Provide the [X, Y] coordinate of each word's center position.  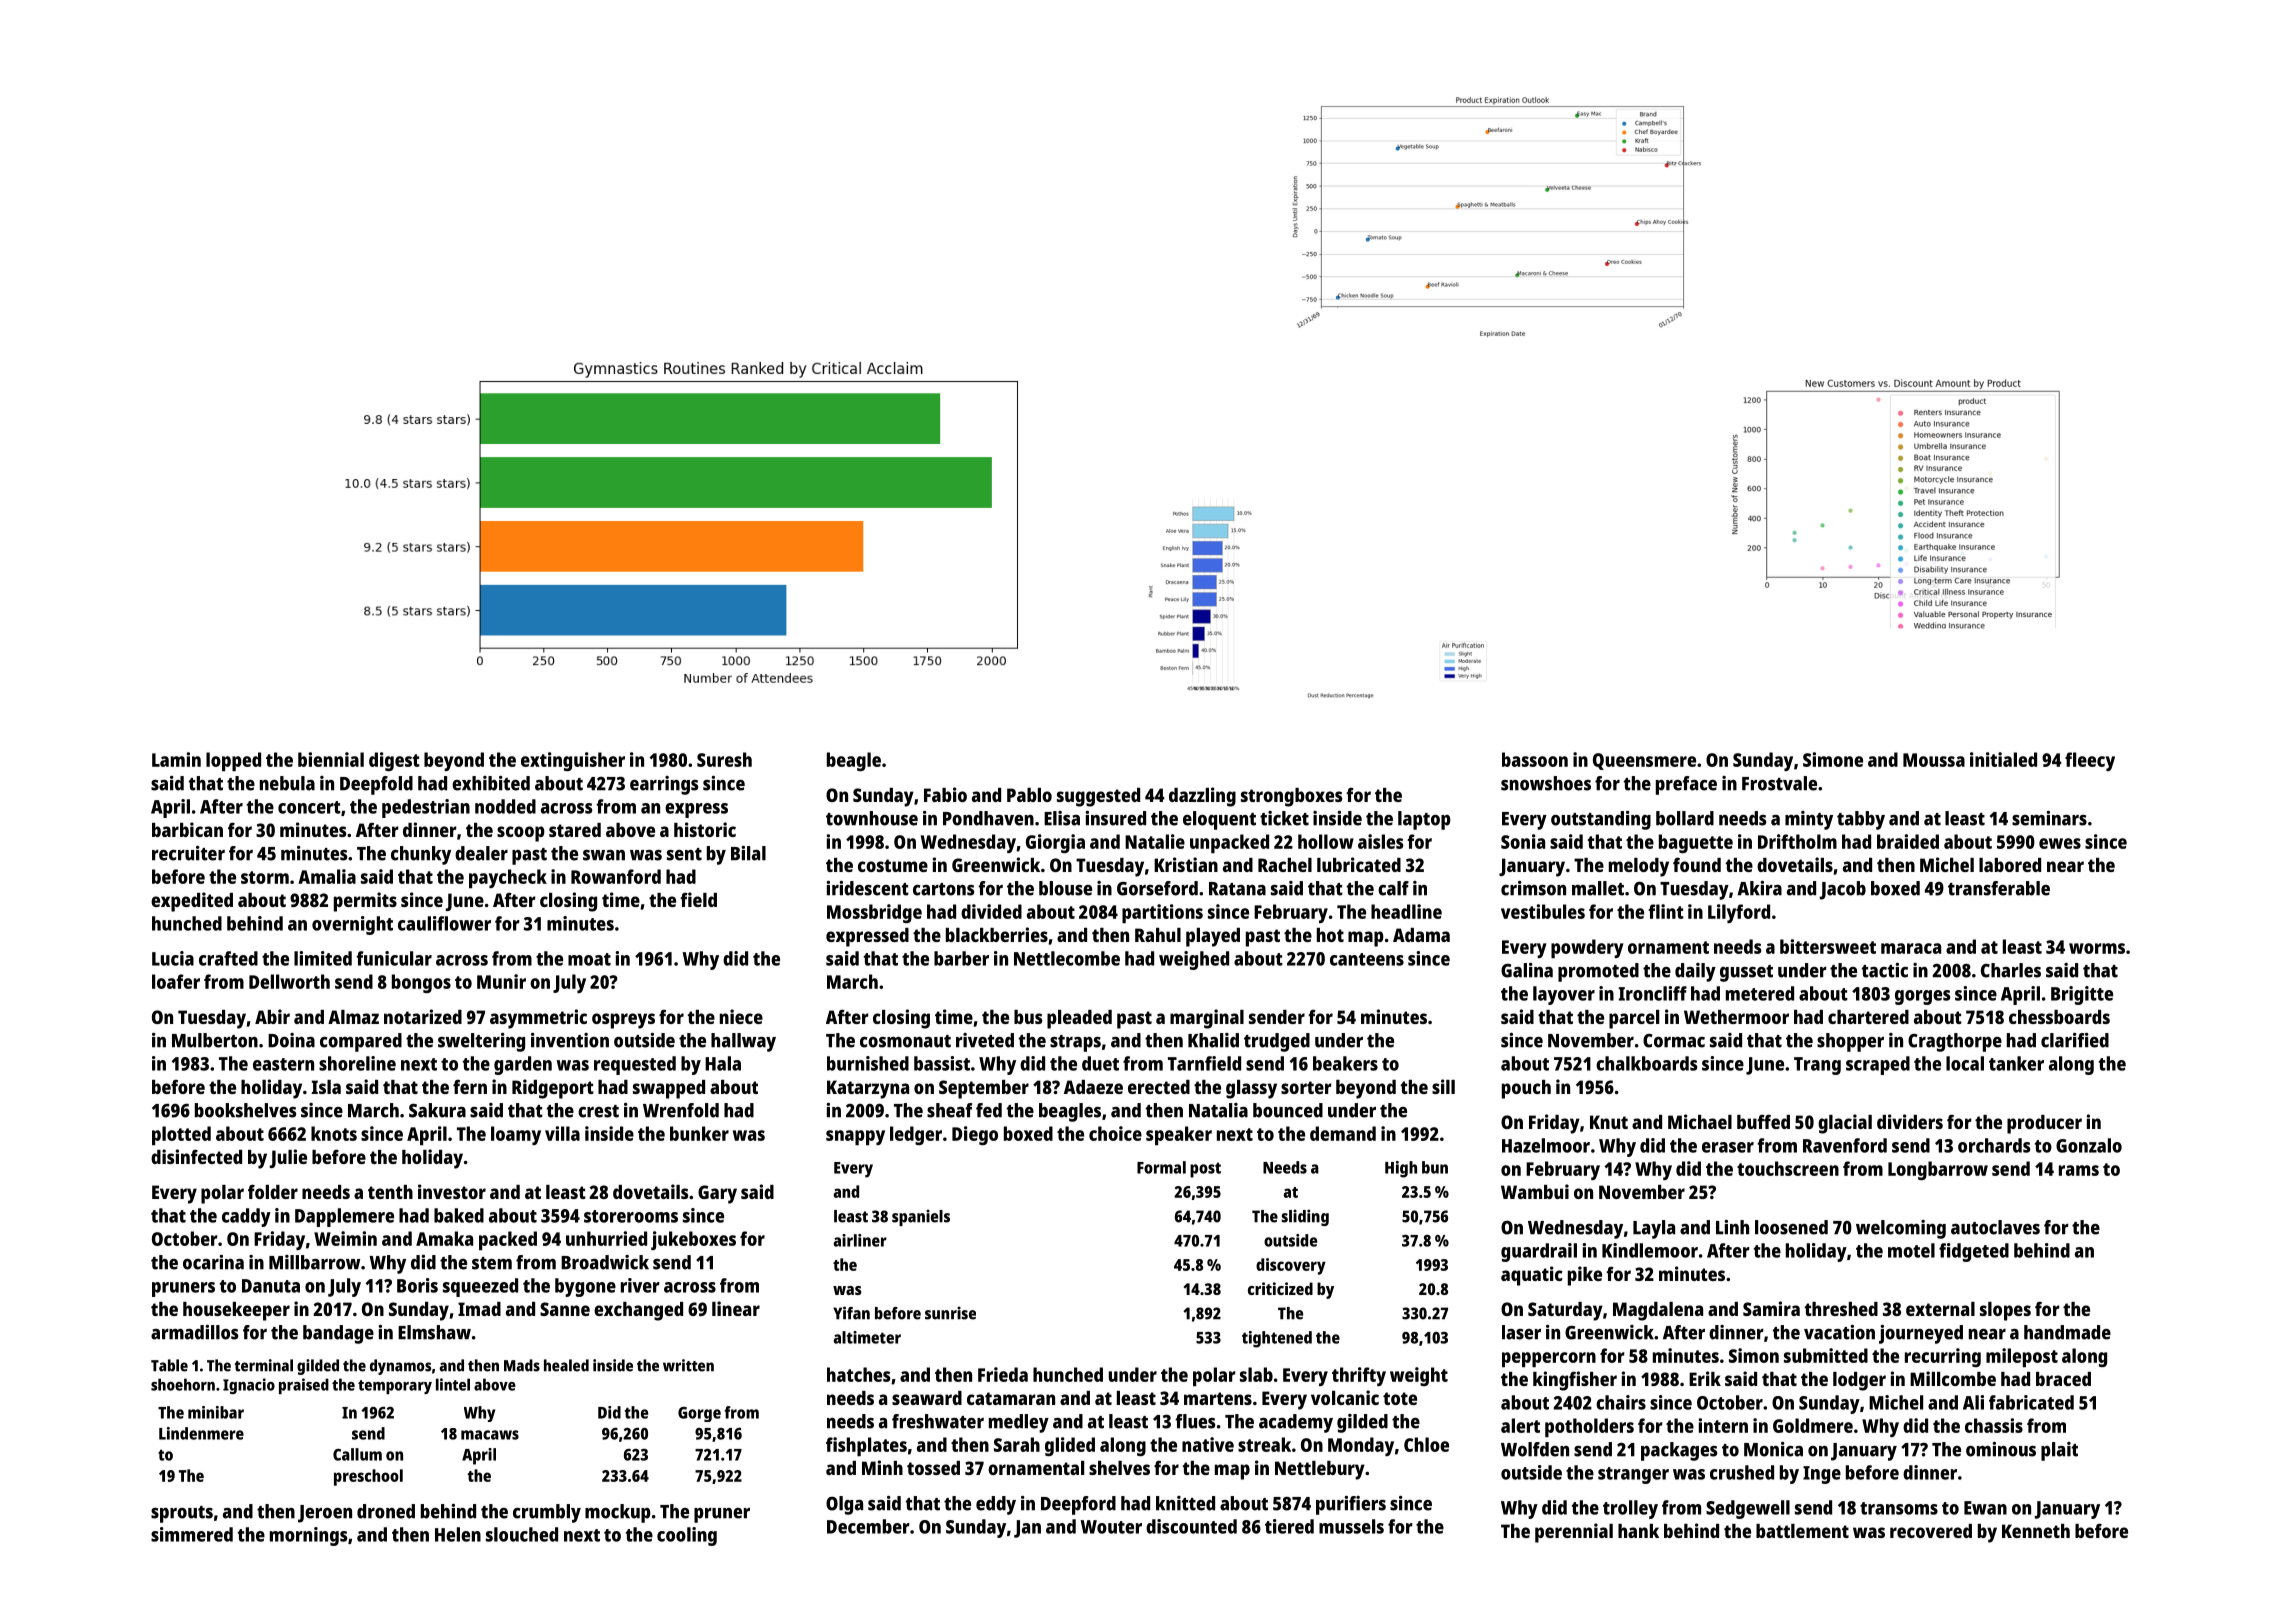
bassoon [1535, 759]
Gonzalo [2089, 1145]
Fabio [945, 794]
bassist [942, 1063]
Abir [272, 1016]
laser [1521, 1332]
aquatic [1532, 1276]
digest [394, 761]
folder [273, 1191]
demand [1343, 1133]
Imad [479, 1309]
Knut [1609, 1122]
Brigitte [2082, 995]
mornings [308, 1536]
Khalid [1213, 1040]
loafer [176, 981]
